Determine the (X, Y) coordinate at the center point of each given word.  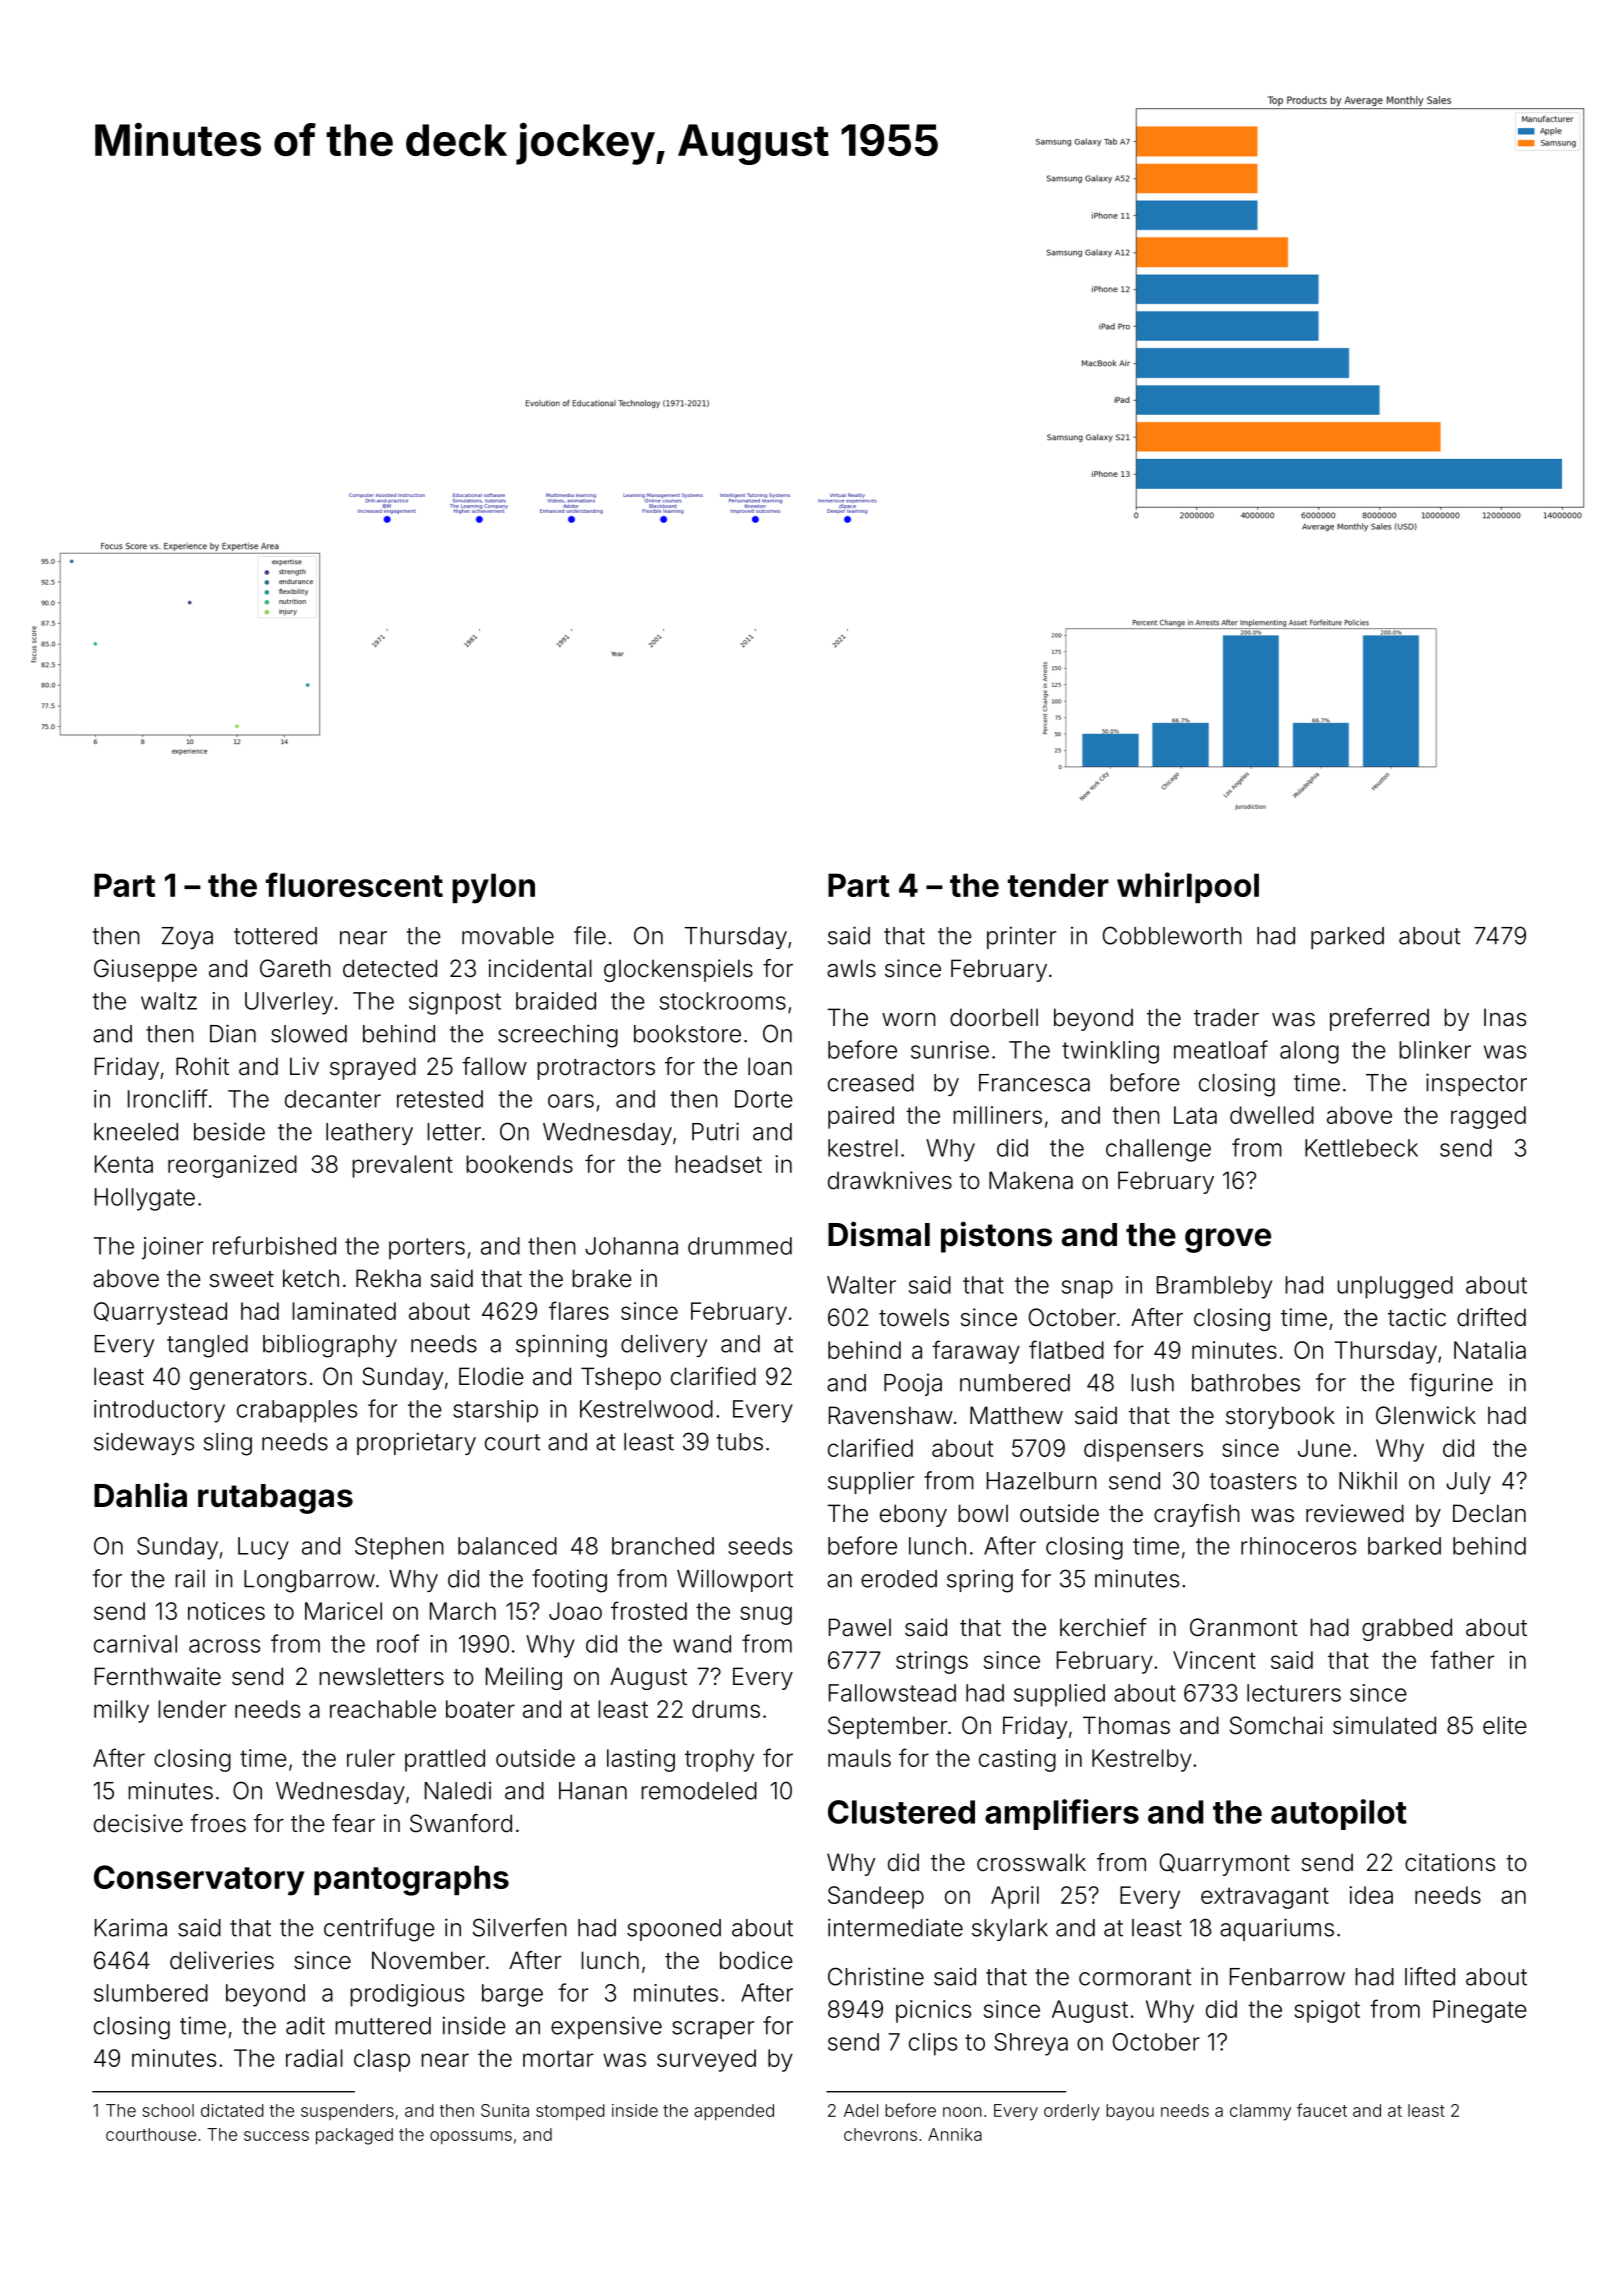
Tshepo (621, 1378)
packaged (354, 2136)
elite (1505, 1725)
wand (702, 1644)
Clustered (901, 1812)
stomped (570, 2112)
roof (398, 1643)
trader (1226, 1017)
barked (1404, 1546)
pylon (493, 888)
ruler (371, 1758)
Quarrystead (160, 1313)
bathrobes (1246, 1383)
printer (1021, 937)
